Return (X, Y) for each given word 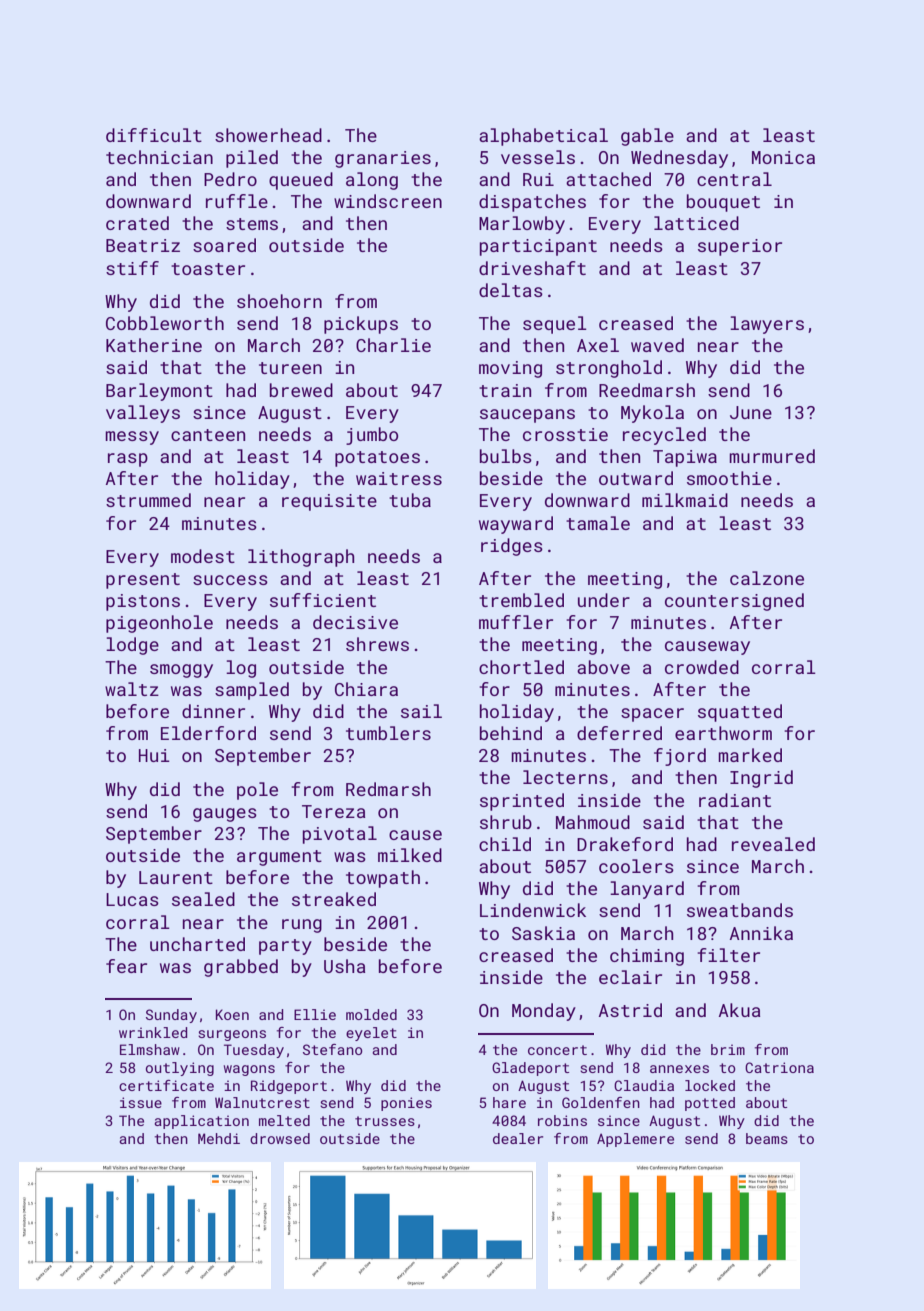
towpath (383, 879)
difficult (154, 135)
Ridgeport (289, 1087)
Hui (154, 755)
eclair (630, 977)
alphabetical (543, 137)
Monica (783, 157)
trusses (385, 1121)
